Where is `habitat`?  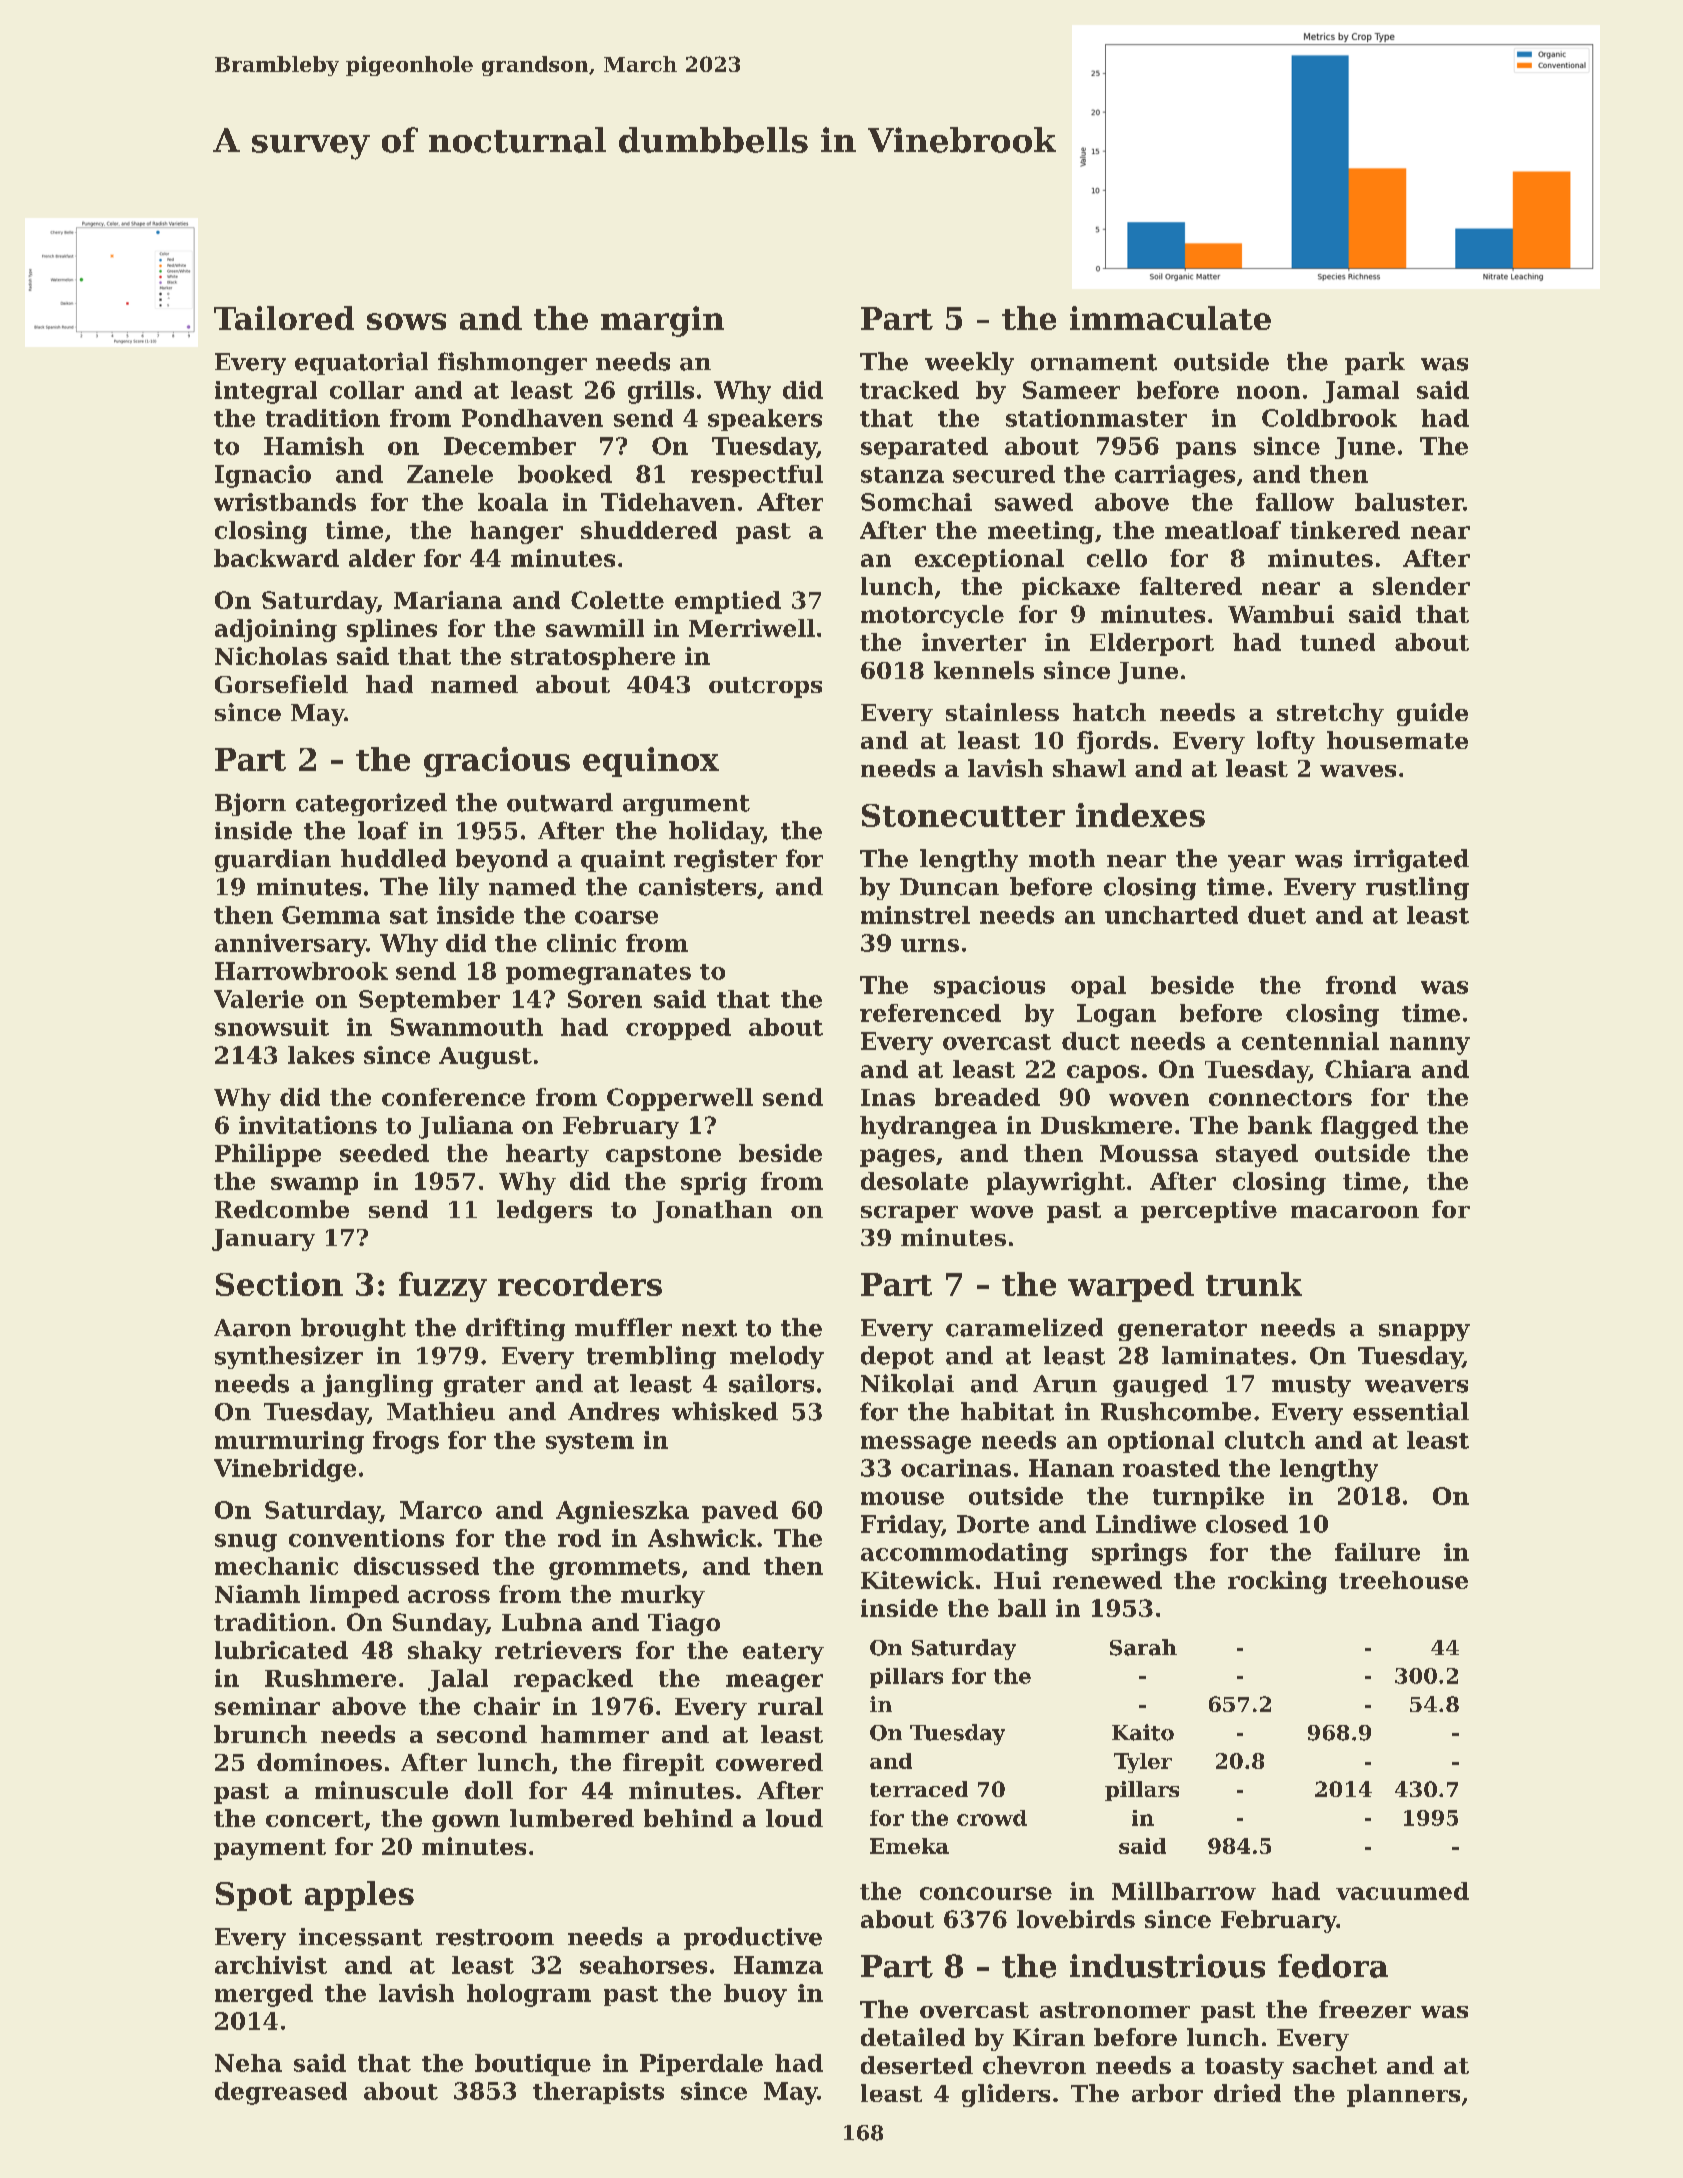 habitat is located at coordinates (1007, 1411).
